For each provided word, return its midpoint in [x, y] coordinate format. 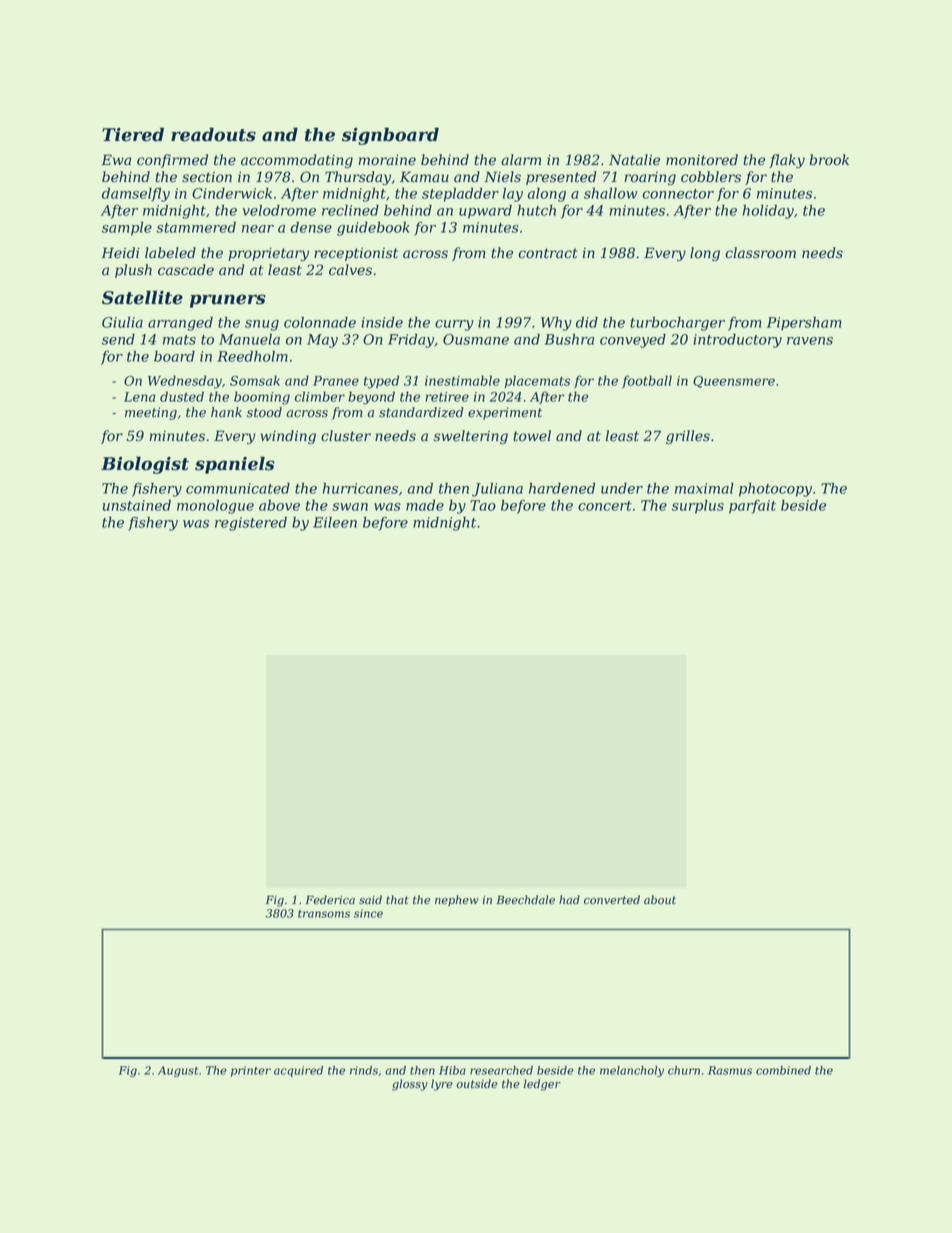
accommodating [297, 161]
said [370, 900]
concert [605, 506]
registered [251, 523]
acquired [298, 1071]
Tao [483, 505]
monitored [702, 160]
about [660, 900]
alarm [521, 160]
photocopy [775, 489]
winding [288, 437]
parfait [752, 507]
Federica [330, 900]
